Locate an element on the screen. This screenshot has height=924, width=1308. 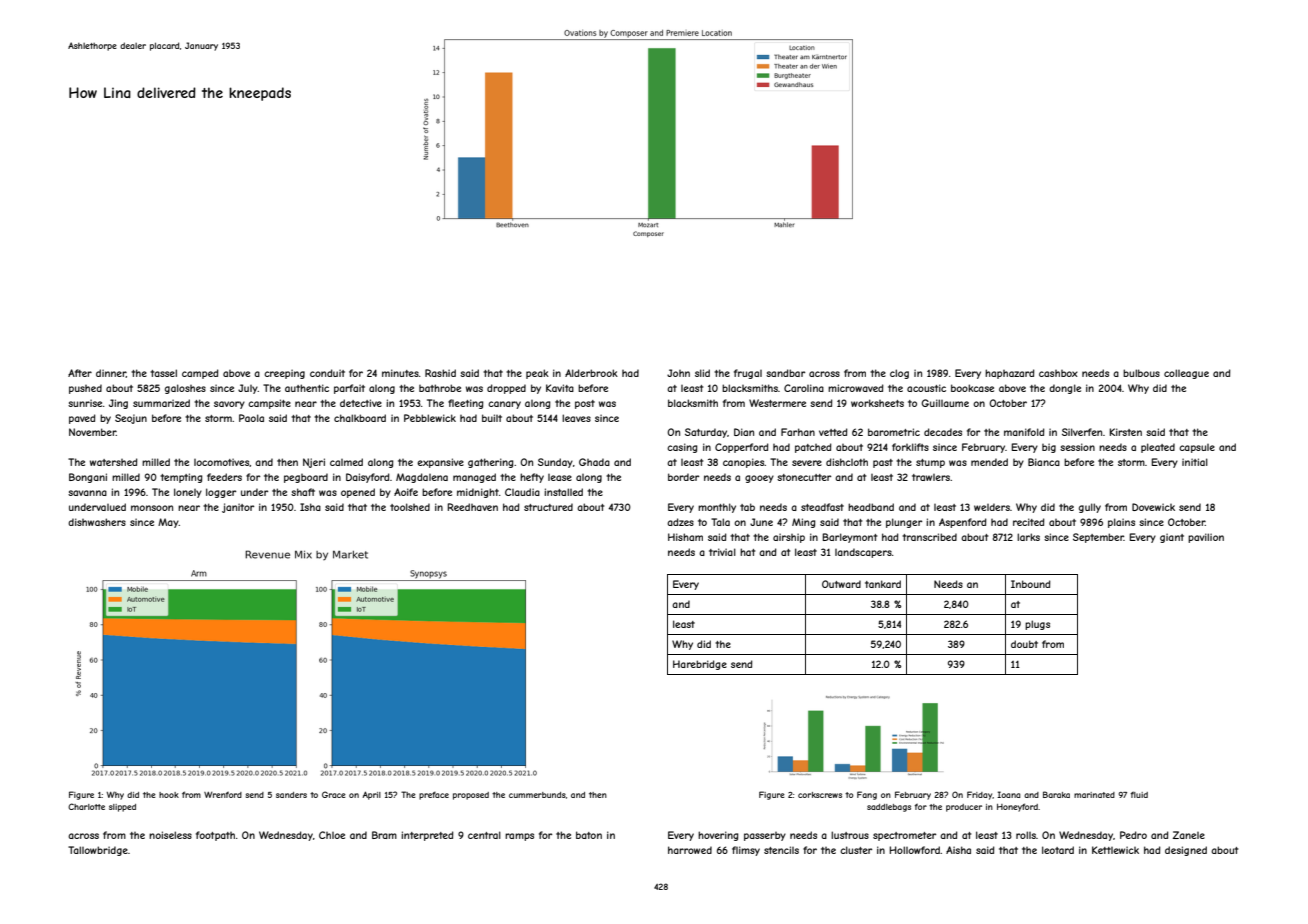
fluid is located at coordinates (1139, 795).
